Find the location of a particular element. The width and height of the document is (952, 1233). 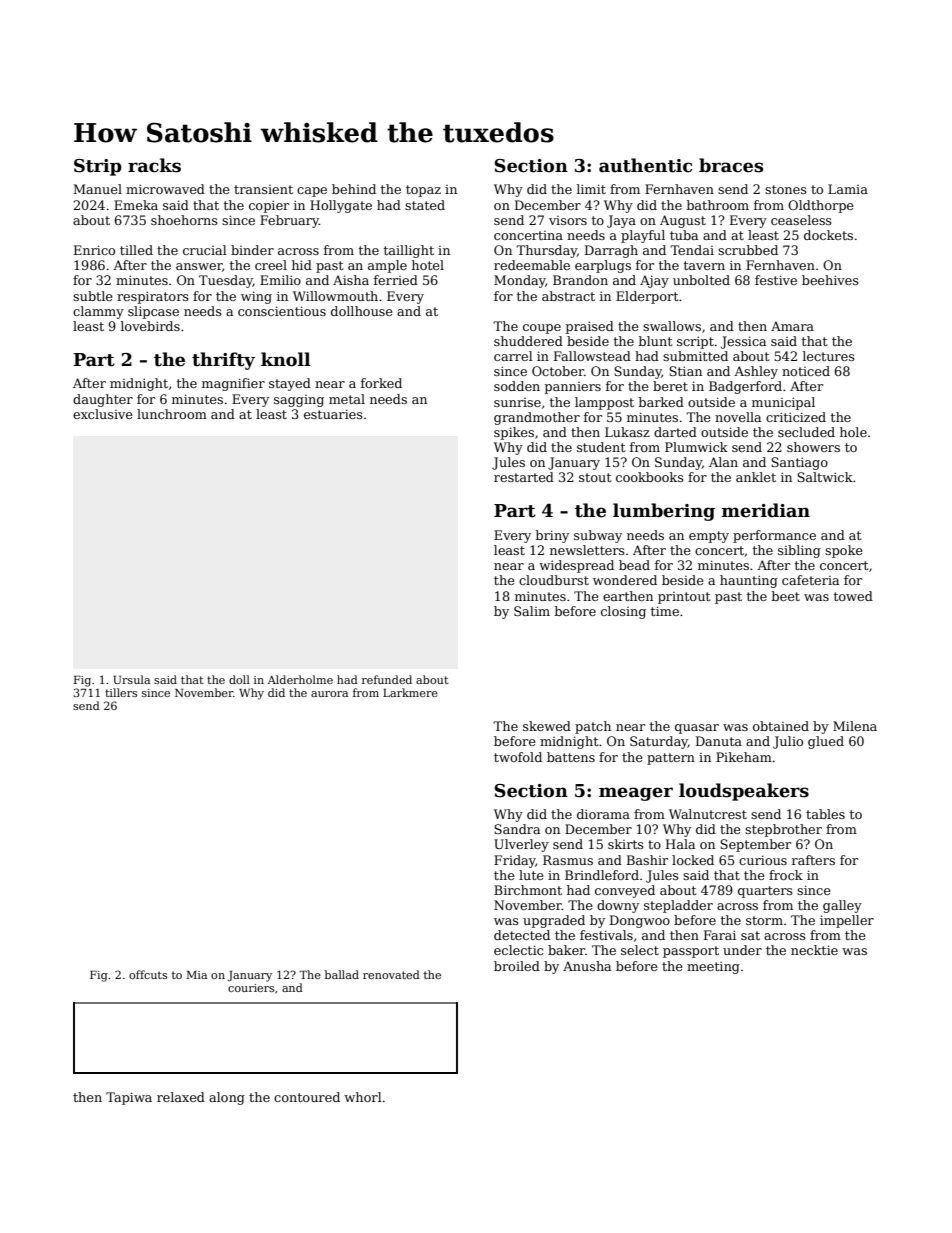

relaxed is located at coordinates (181, 1097).
